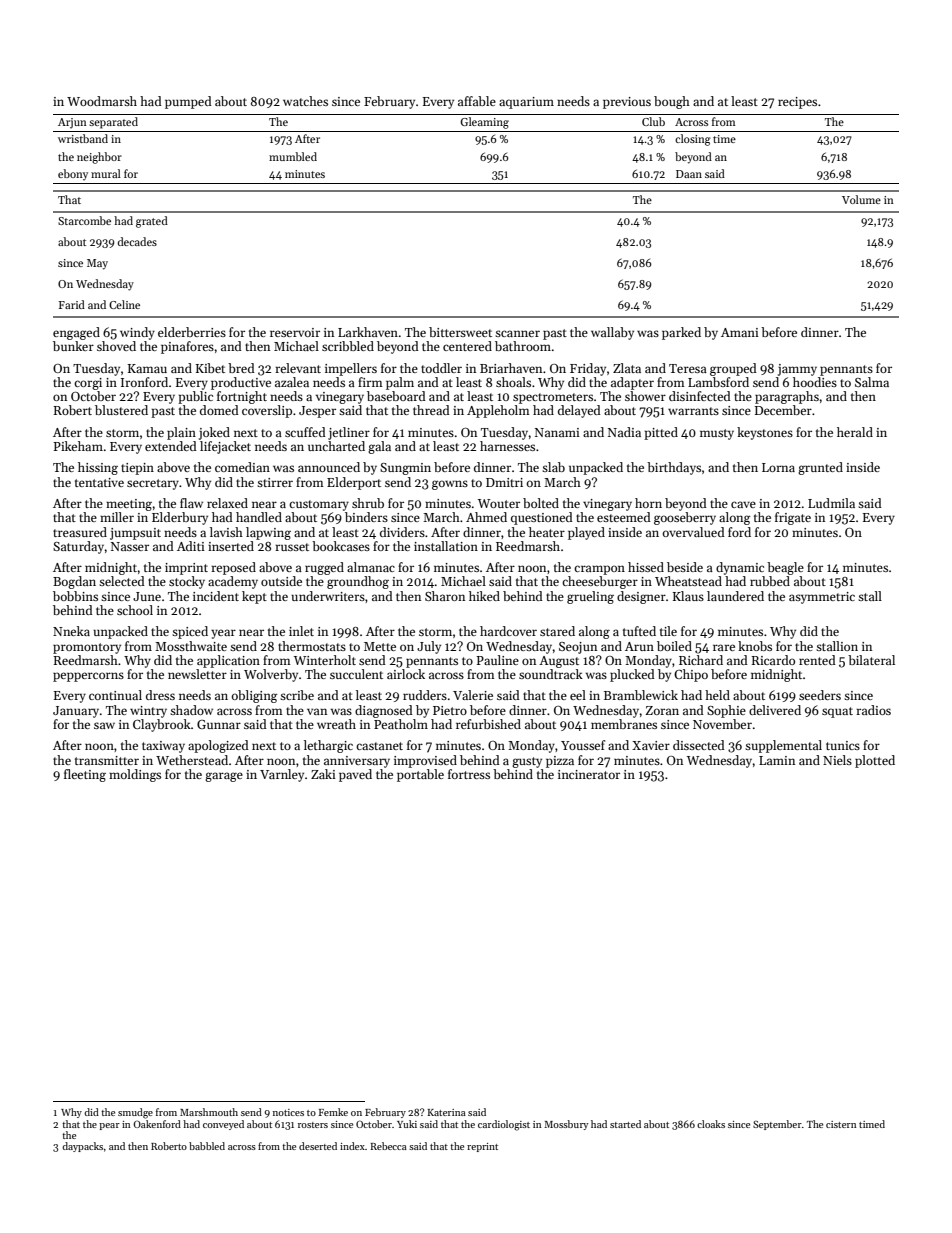 This screenshot has height=1233, width=952. Describe the element at coordinates (82, 1147) in the screenshot. I see `daypacks` at that location.
